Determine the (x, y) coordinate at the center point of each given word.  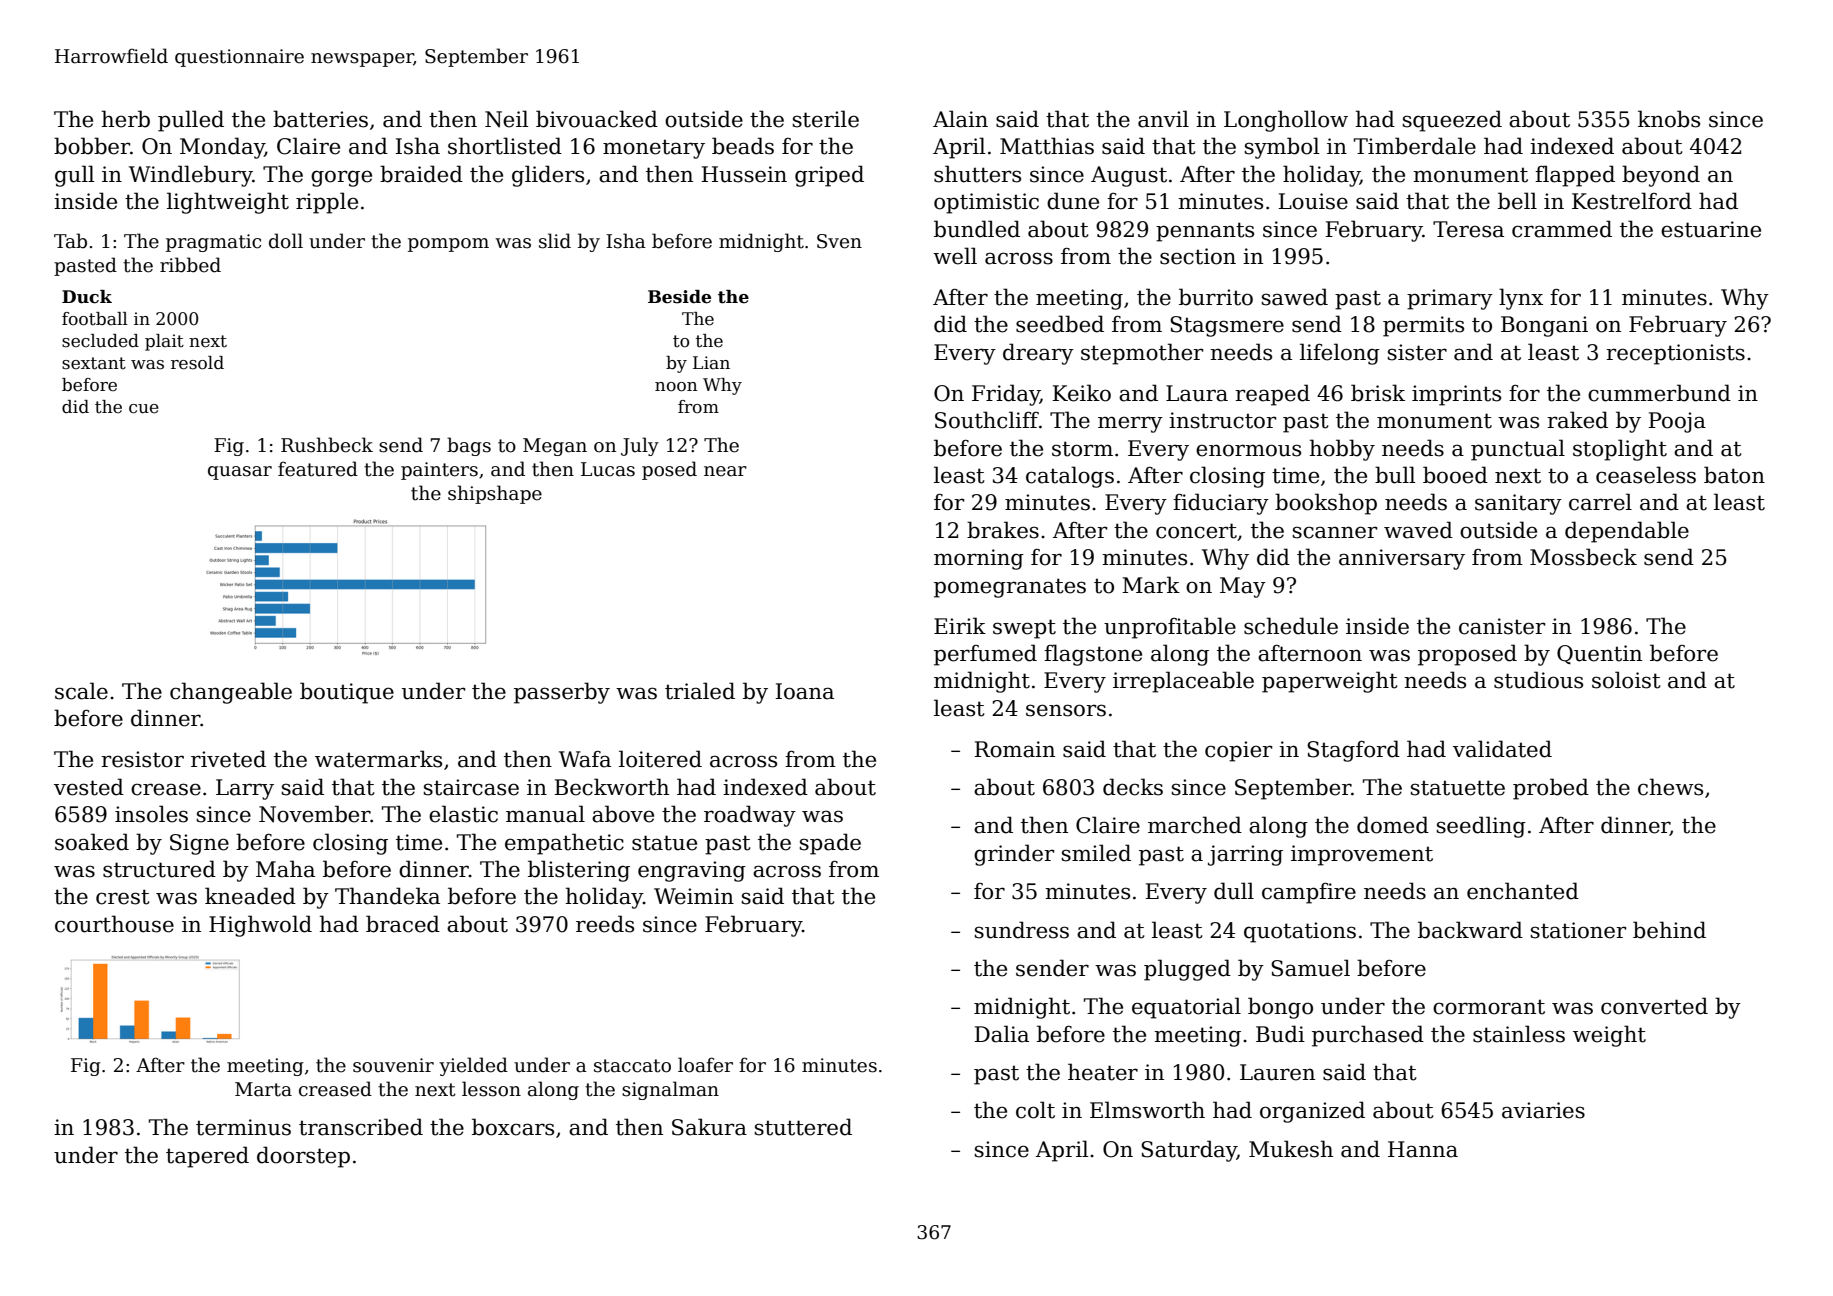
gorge (341, 178)
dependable (1627, 532)
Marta (263, 1089)
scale (81, 691)
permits (1423, 326)
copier (1238, 751)
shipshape (495, 494)
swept (1024, 629)
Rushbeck (327, 445)
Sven (839, 241)
